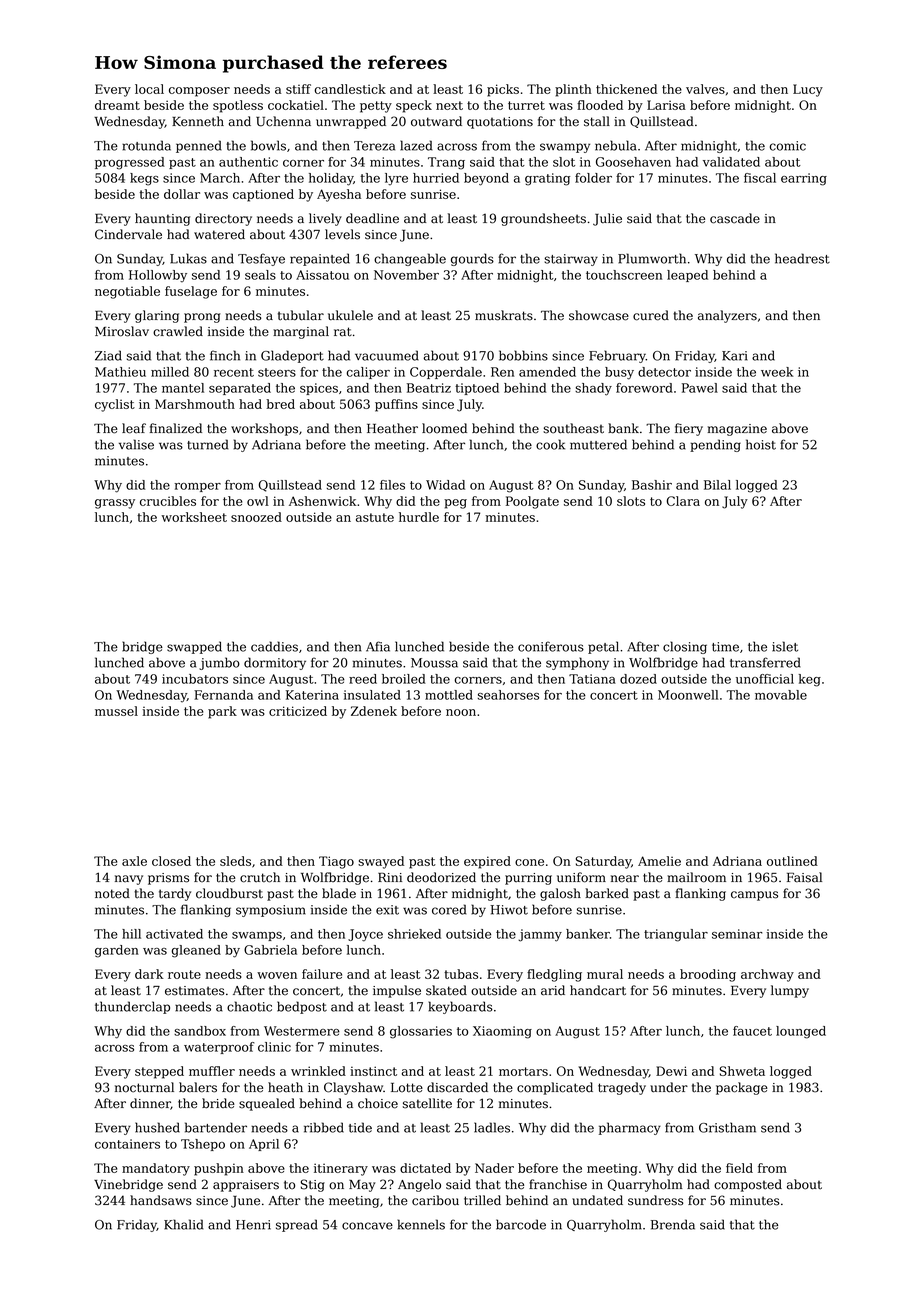 The image size is (924, 1308). I want to click on package, so click(742, 1088).
